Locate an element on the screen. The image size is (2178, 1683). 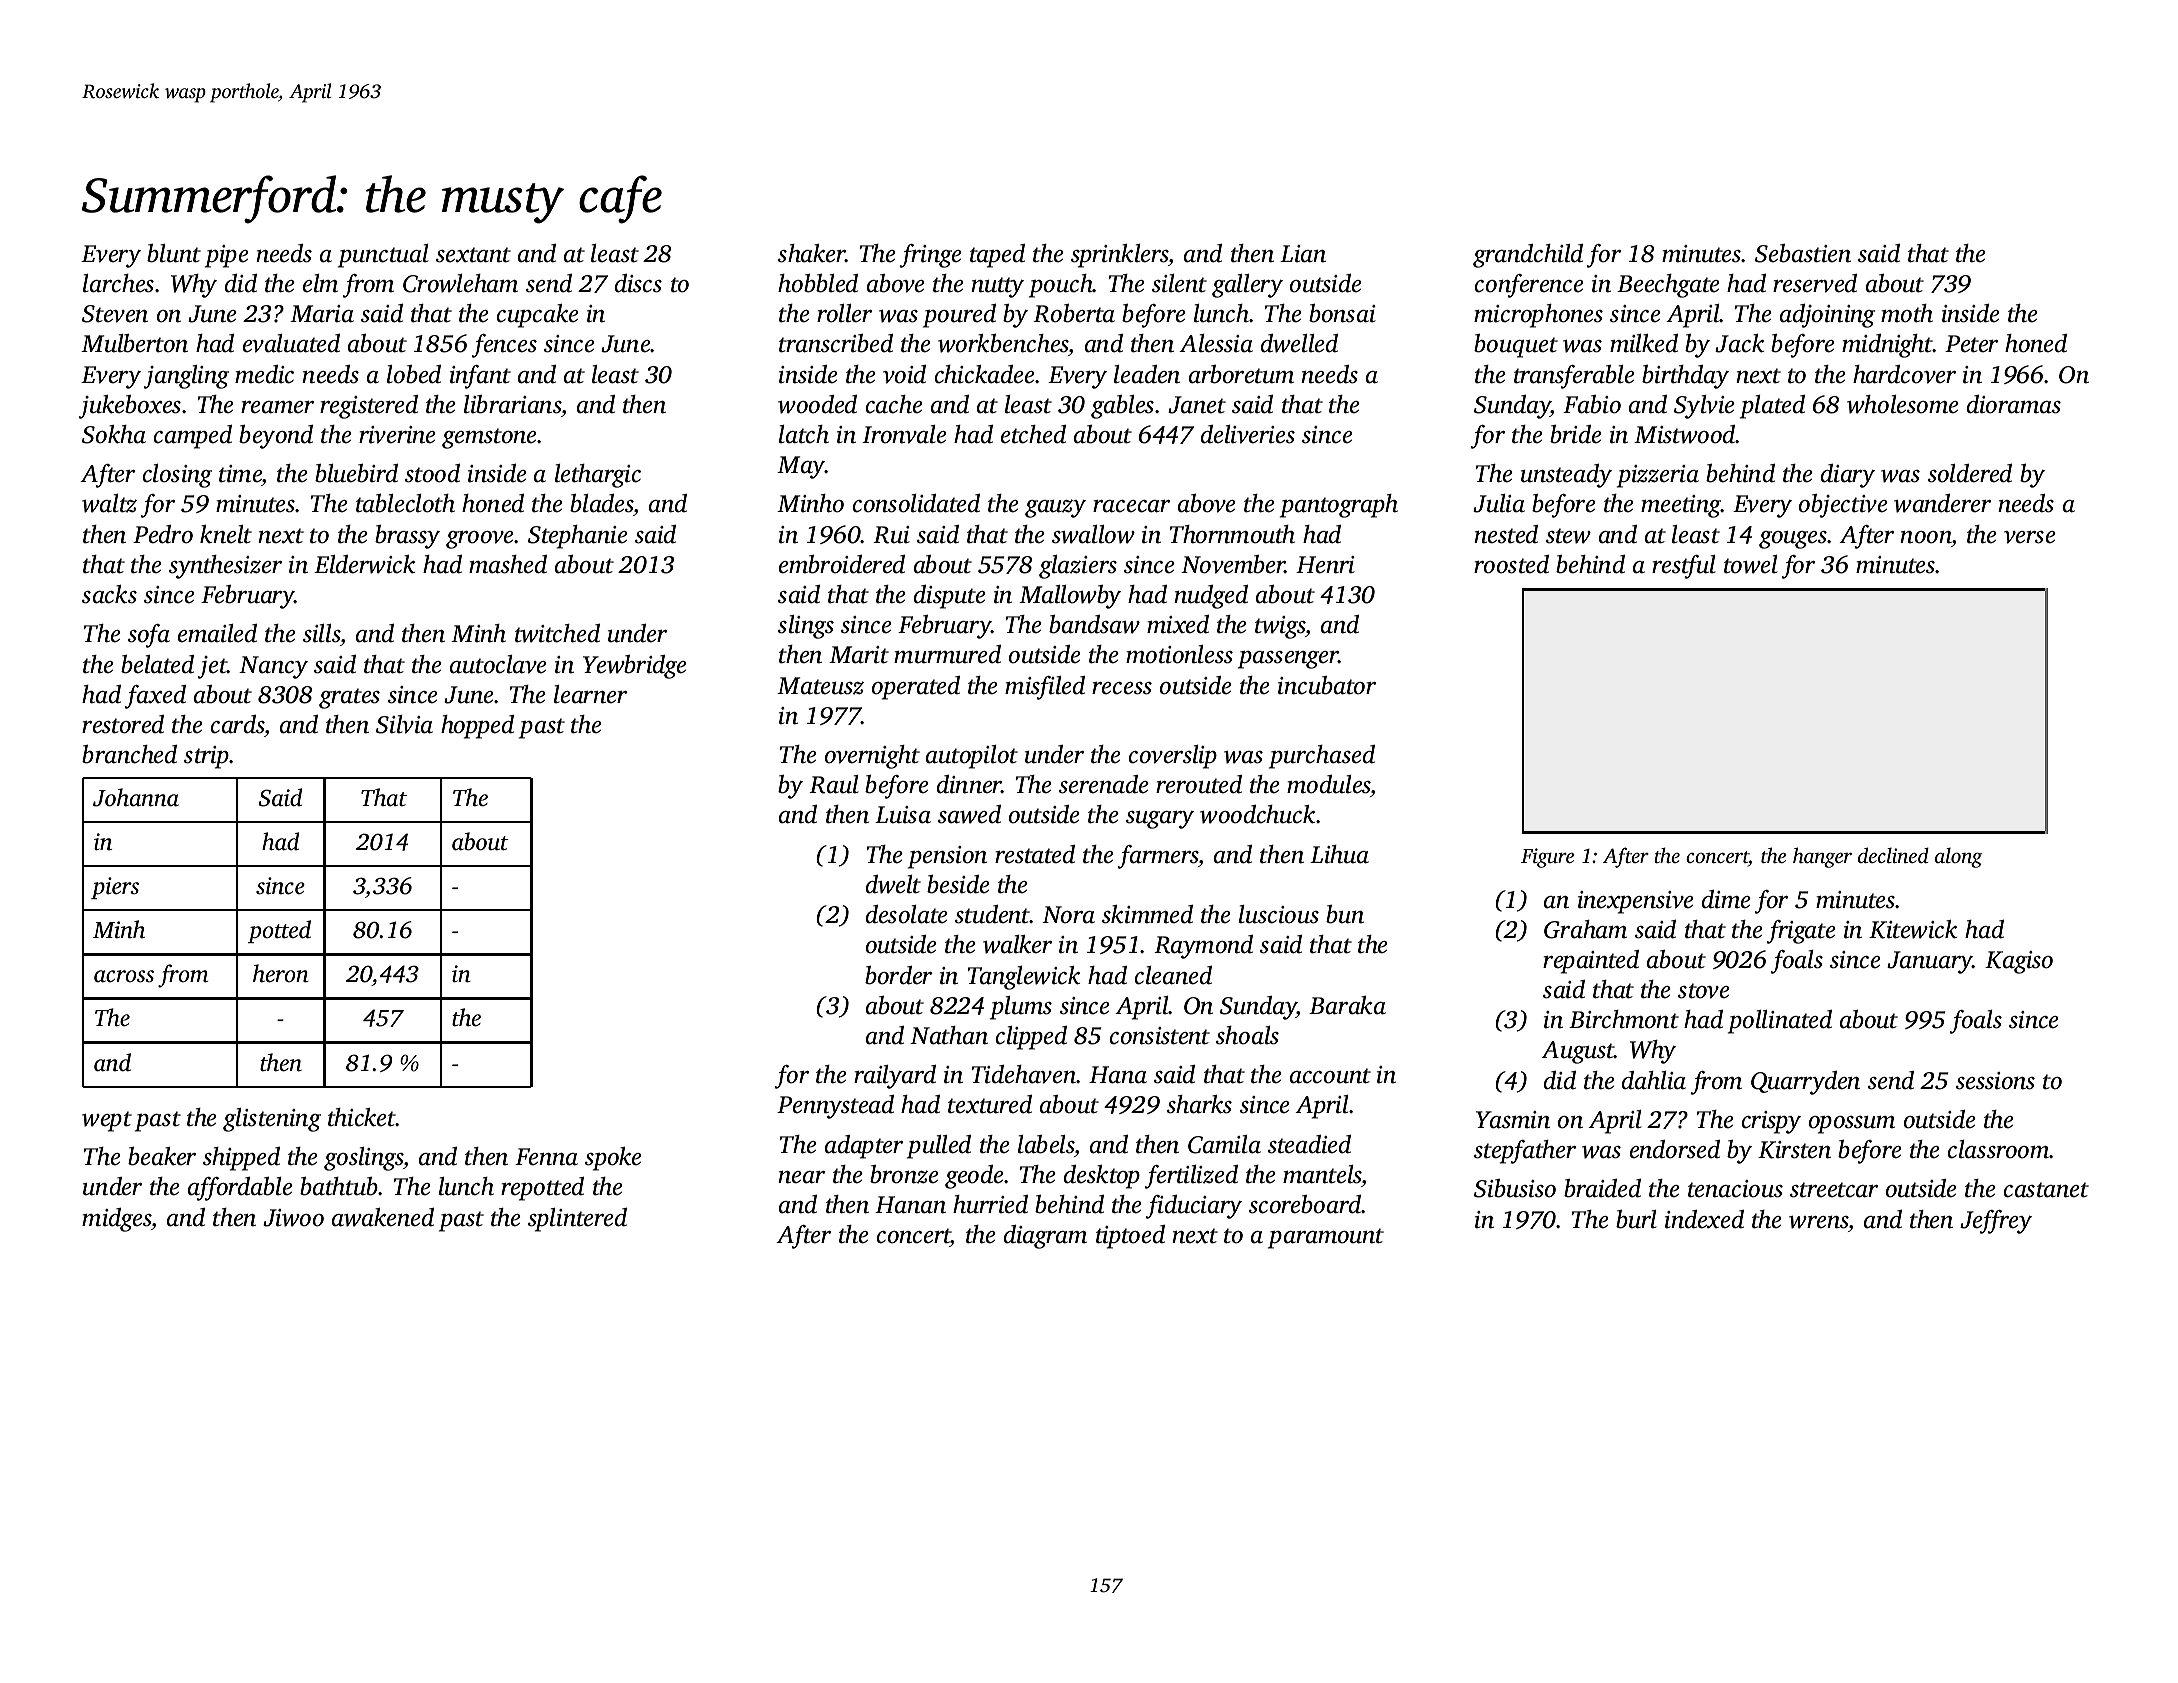
shipped is located at coordinates (241, 1159).
